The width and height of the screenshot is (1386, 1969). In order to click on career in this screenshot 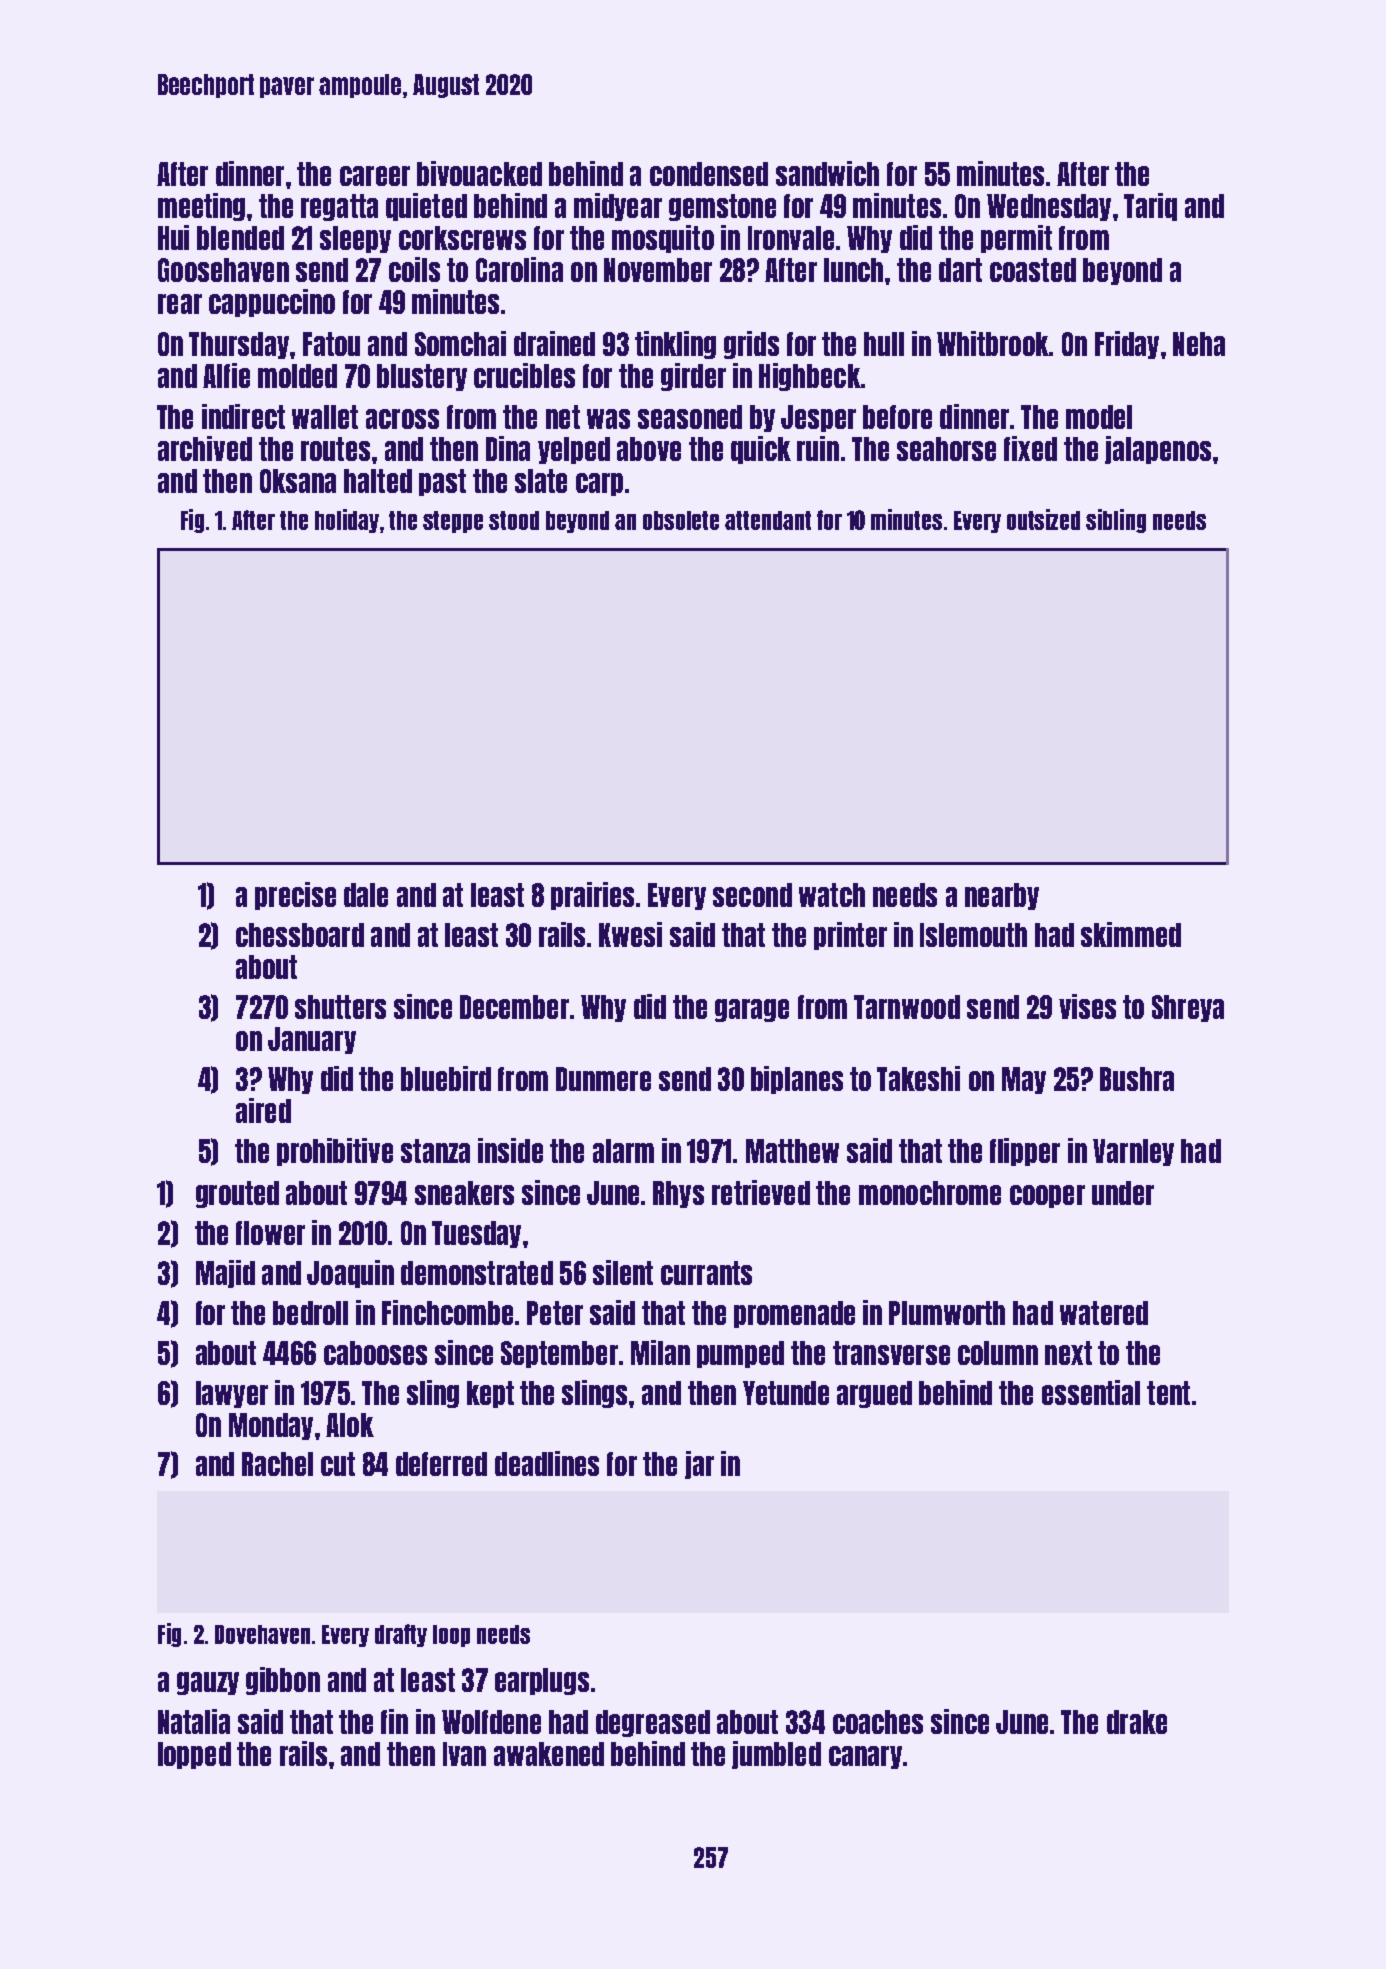, I will do `click(375, 176)`.
